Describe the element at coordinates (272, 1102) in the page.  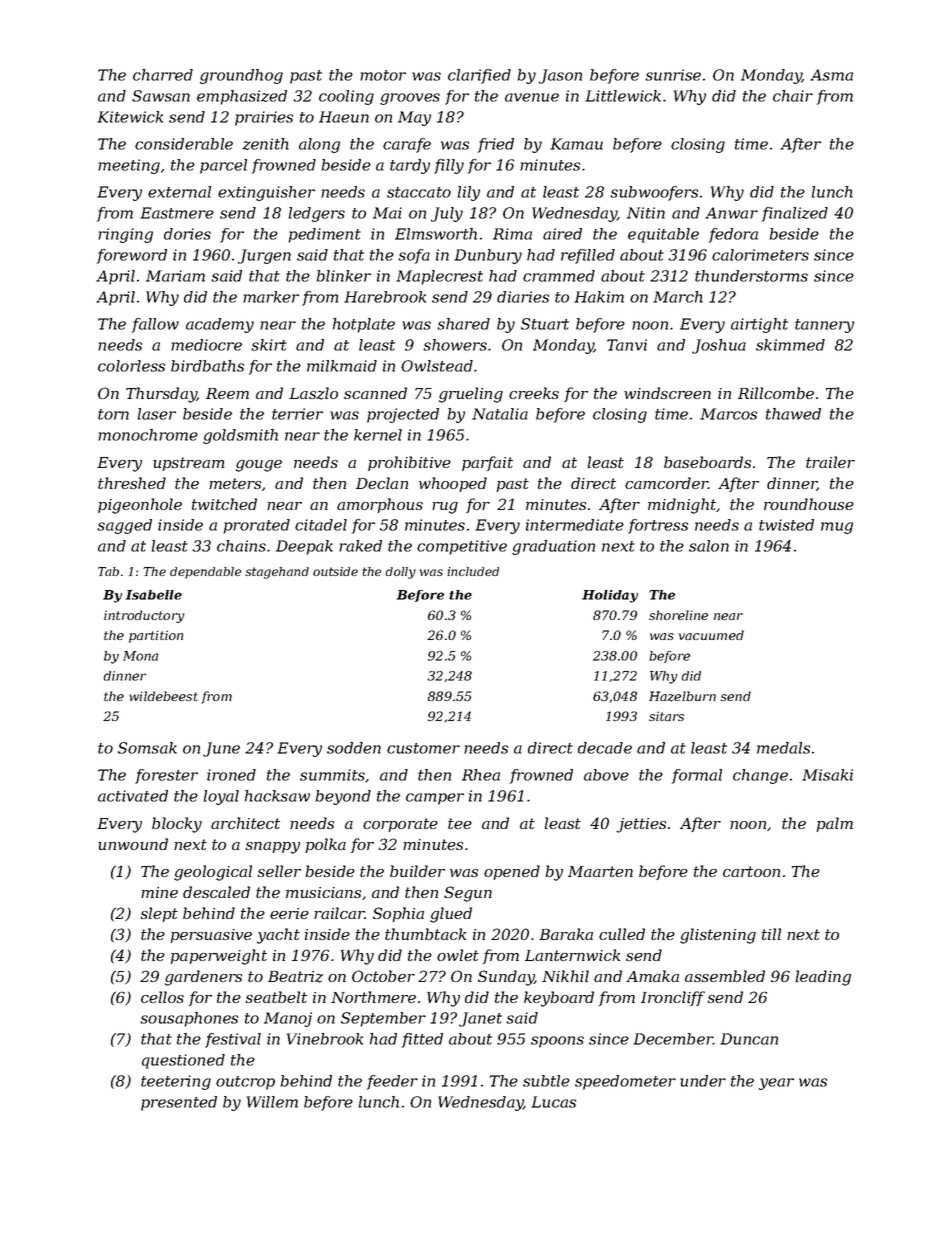
I see `Willem` at that location.
